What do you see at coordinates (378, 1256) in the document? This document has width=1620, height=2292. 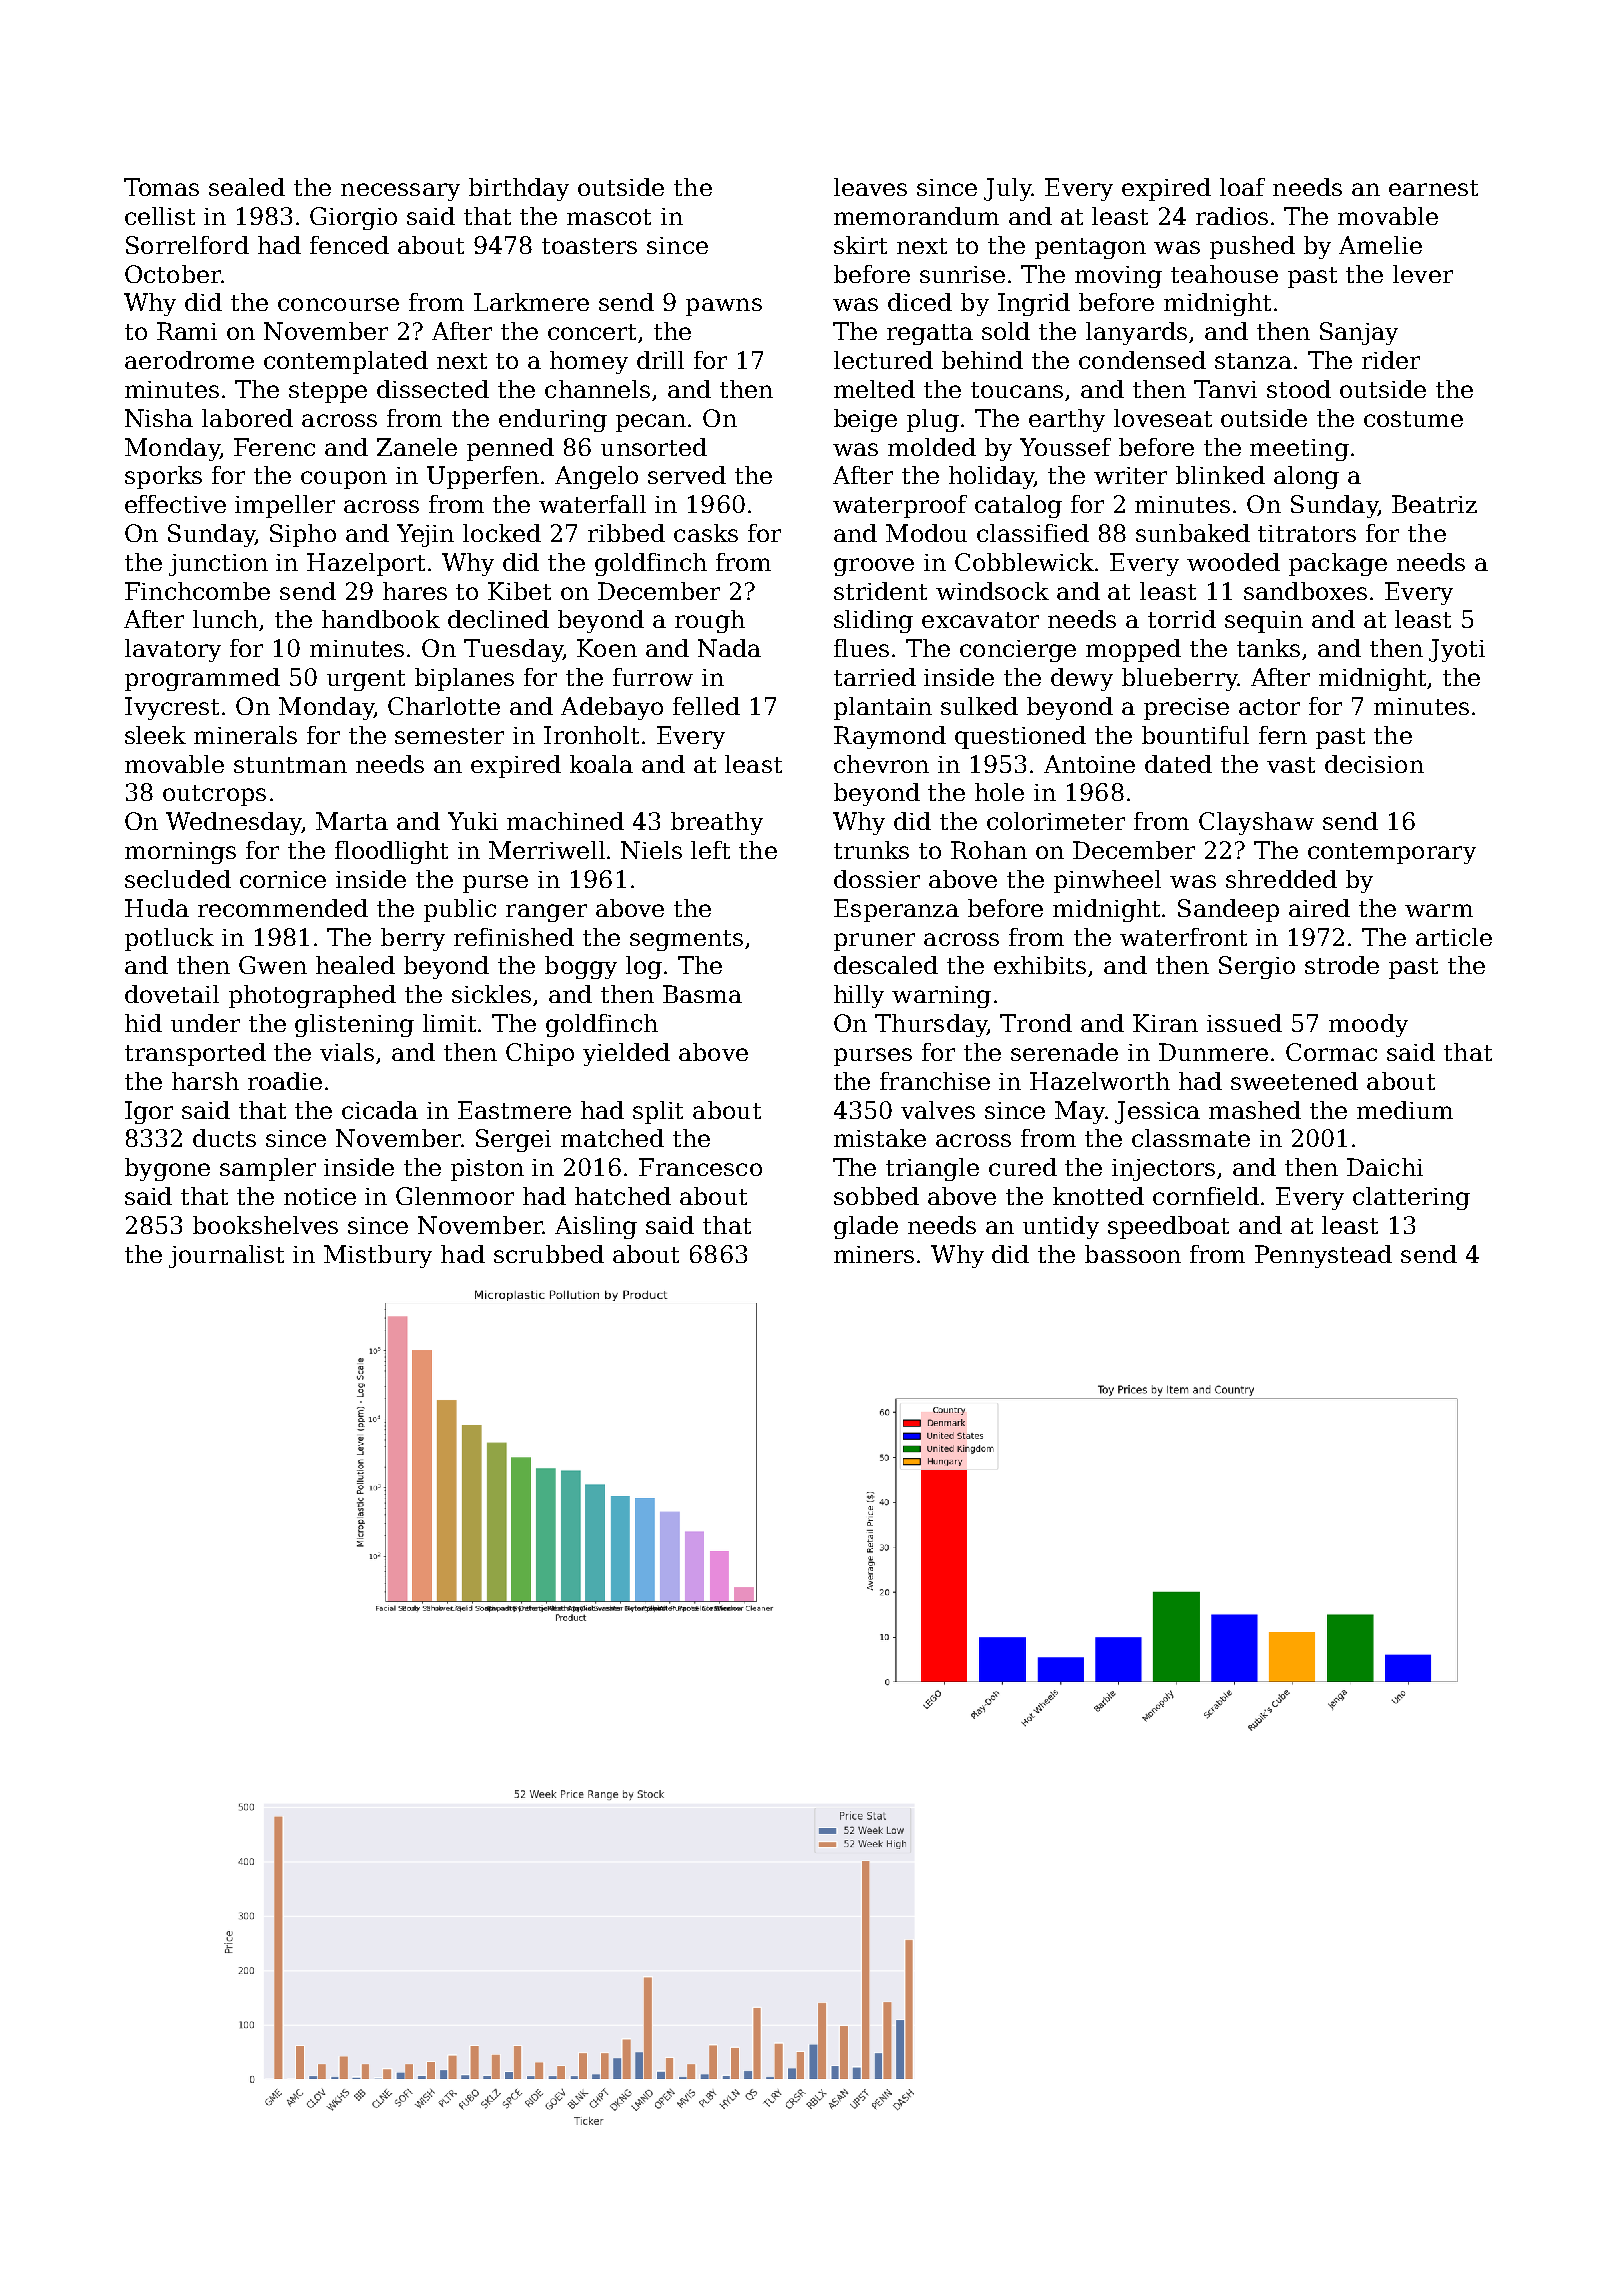 I see `Mistbury` at bounding box center [378, 1256].
